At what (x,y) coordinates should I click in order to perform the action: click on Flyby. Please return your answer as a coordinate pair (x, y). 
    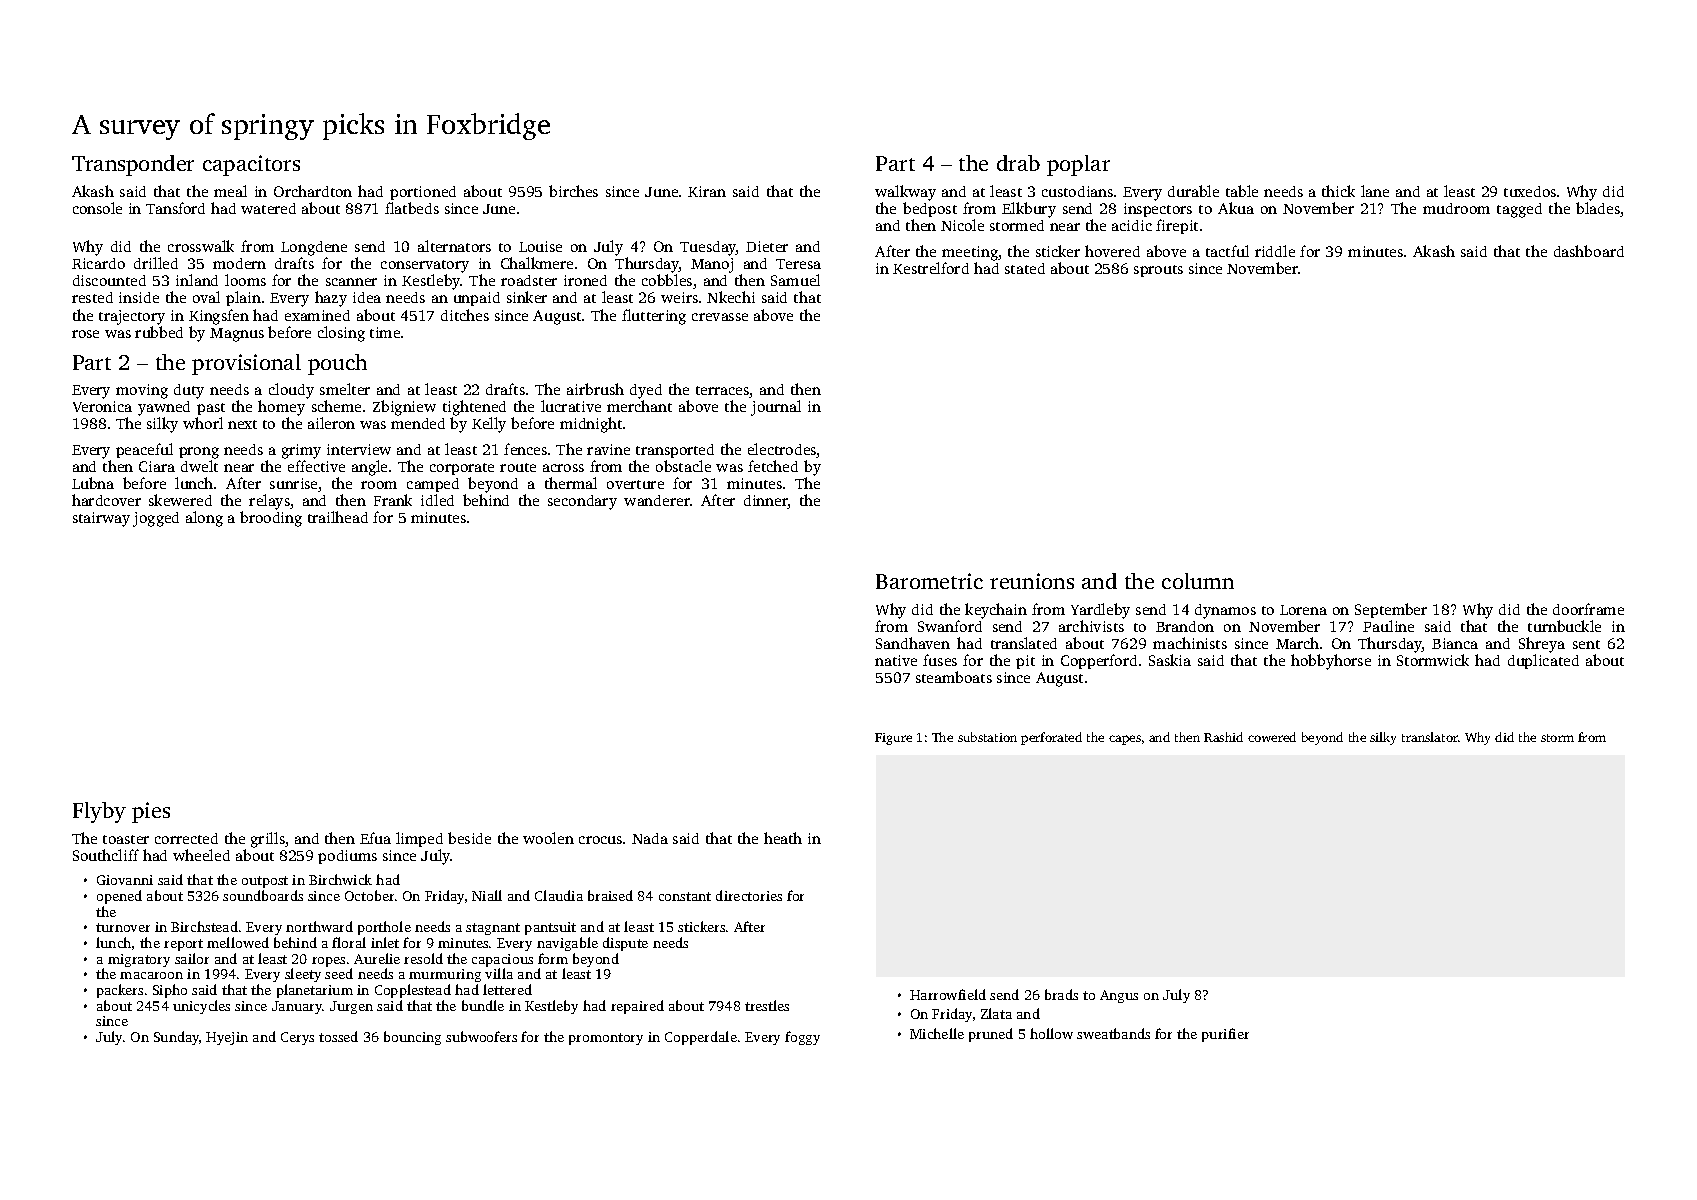
    Looking at the image, I should click on (99, 812).
